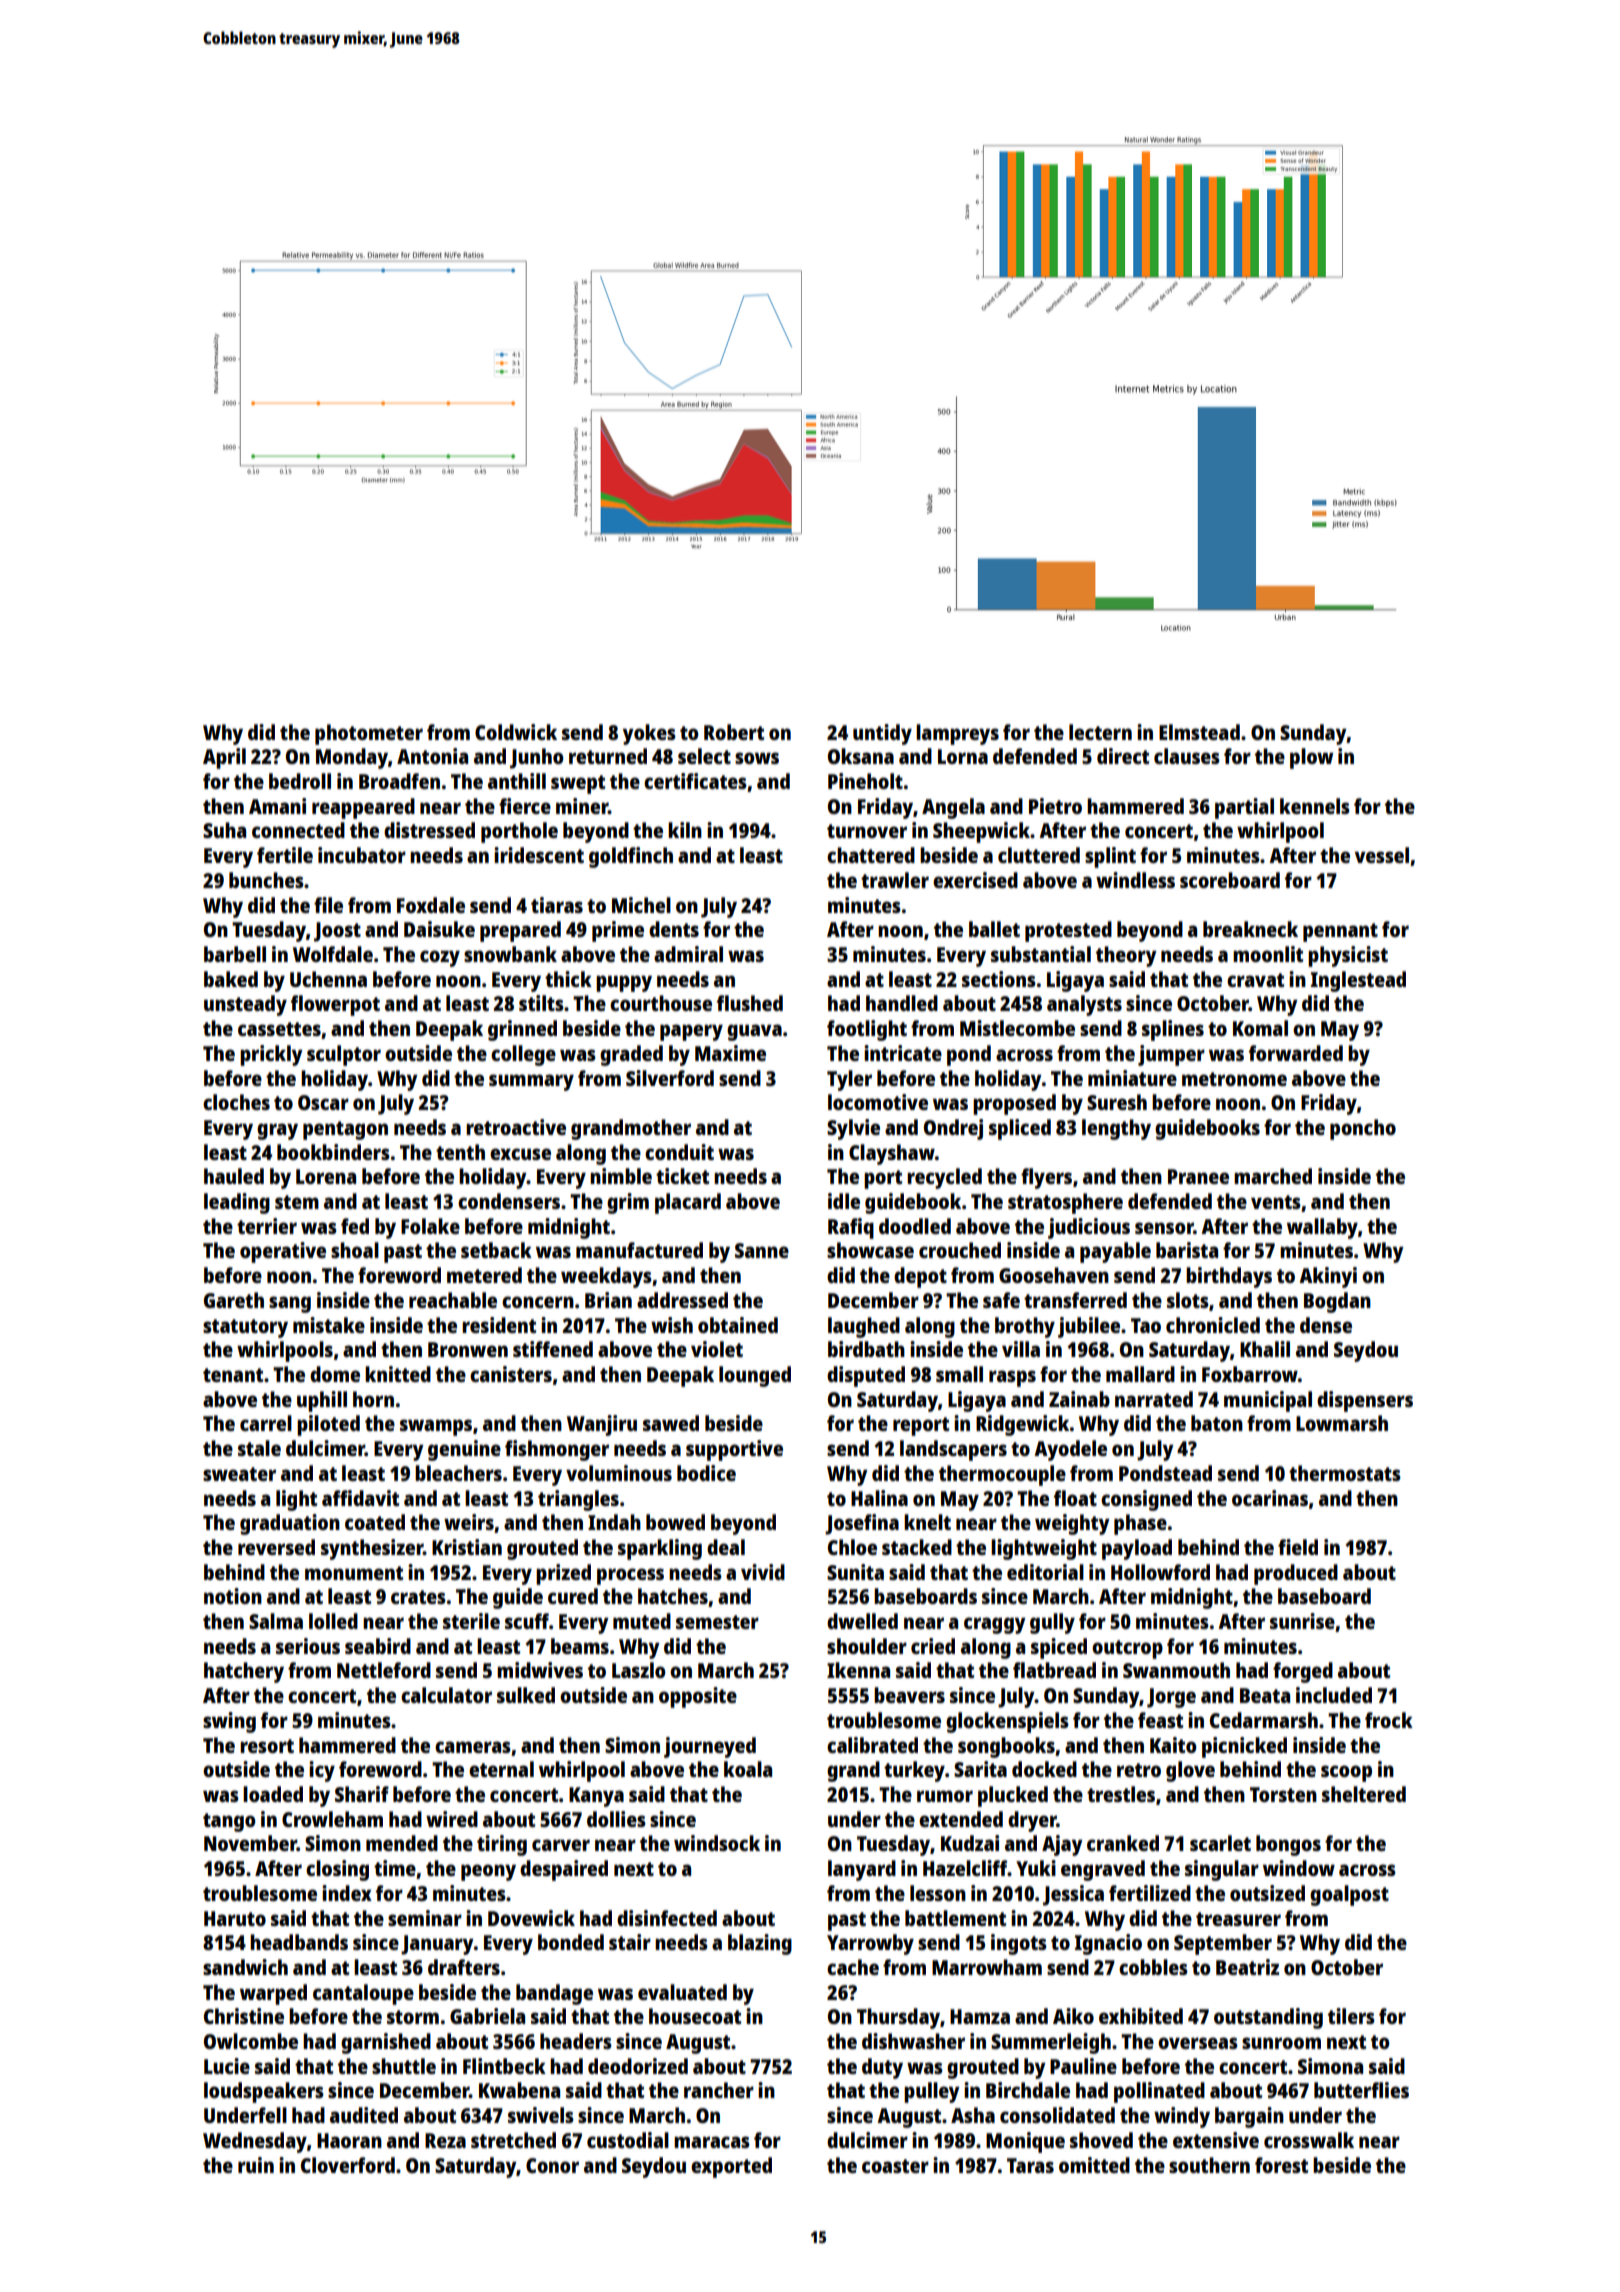 This image has width=1620, height=2292. What do you see at coordinates (541, 1003) in the image?
I see `stilts` at bounding box center [541, 1003].
